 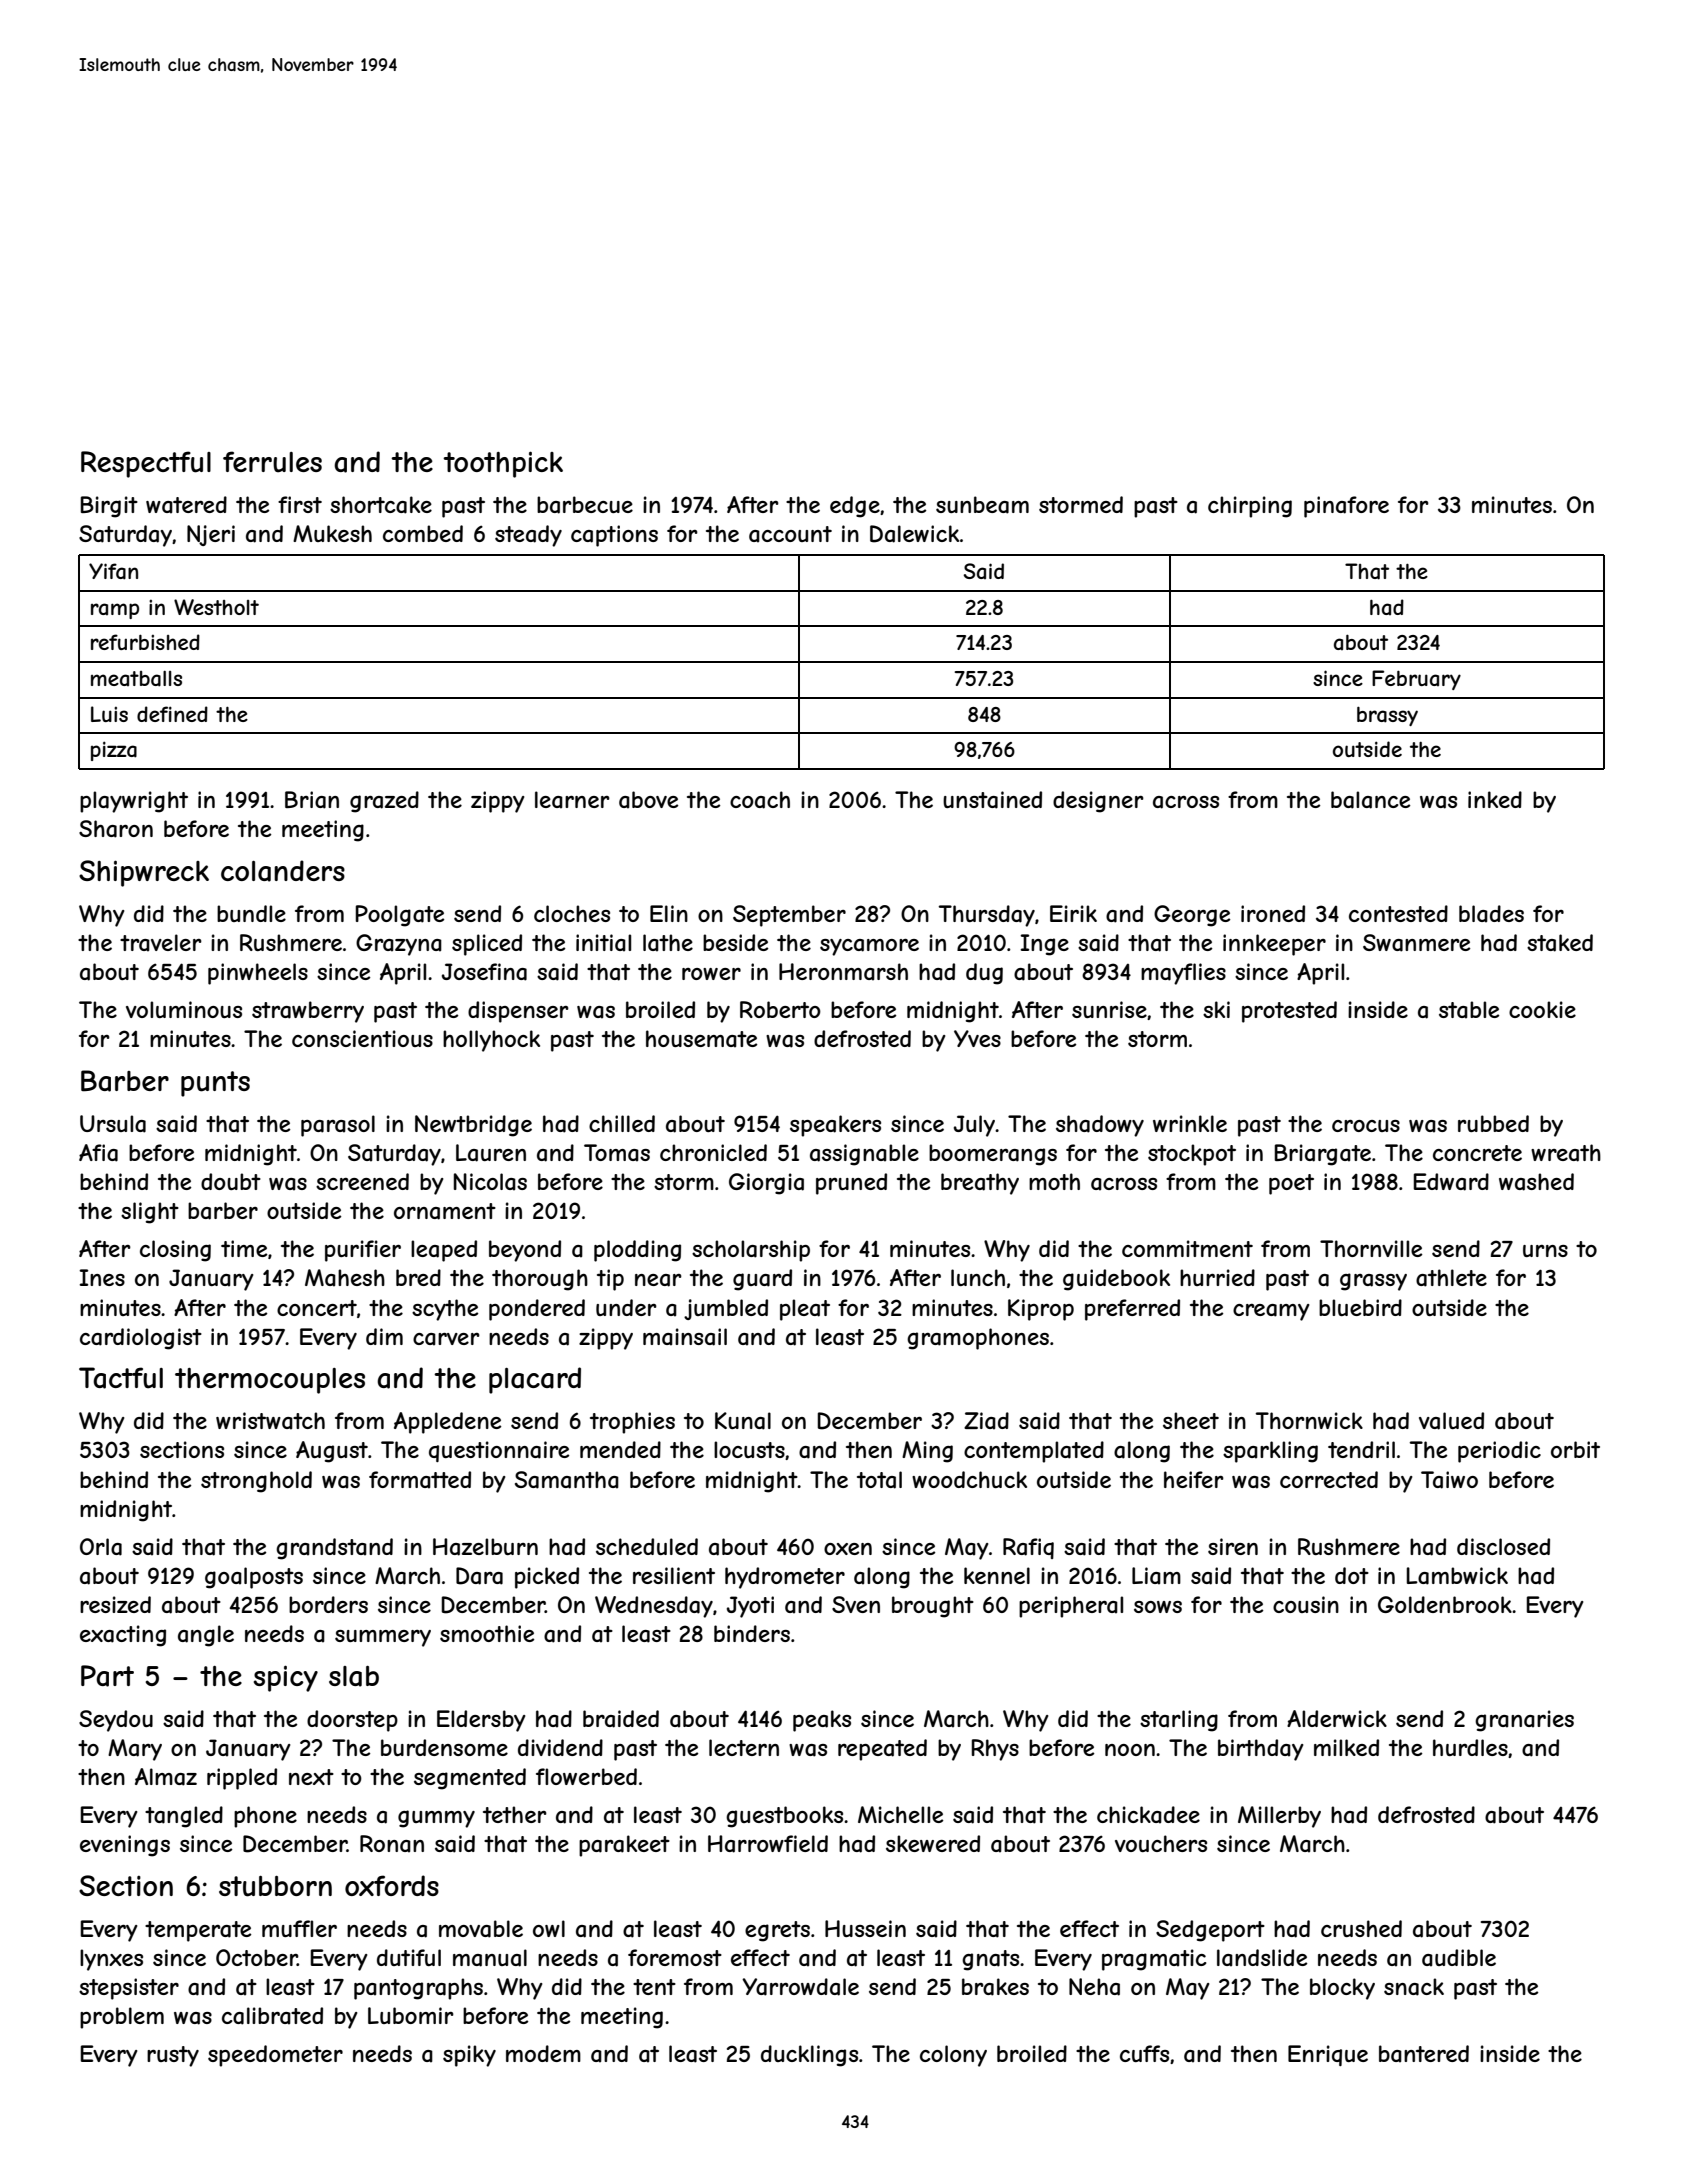 I want to click on defined, so click(x=172, y=714).
